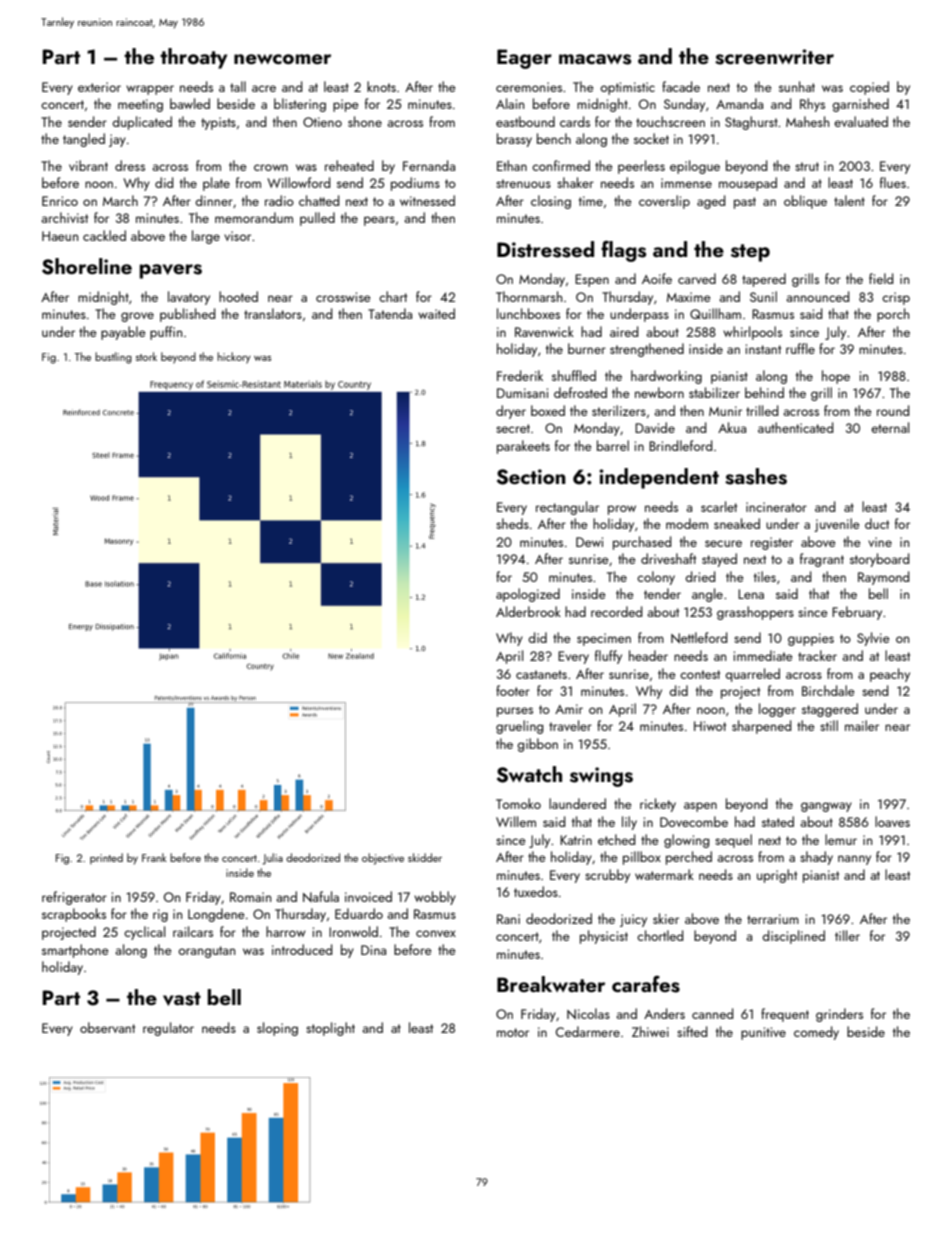 This image has width=952, height=1233. I want to click on printed, so click(106, 858).
